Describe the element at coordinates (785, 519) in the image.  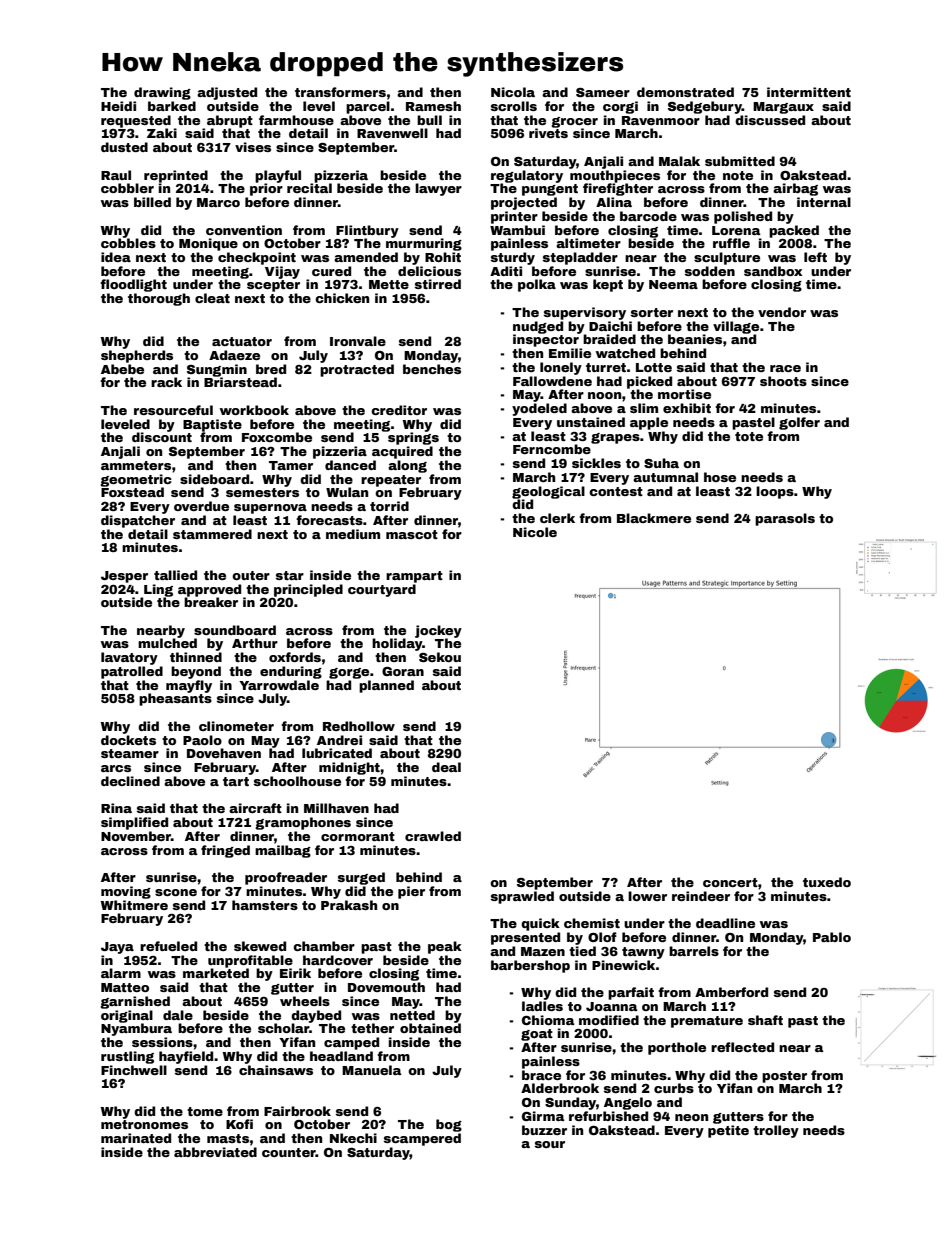
I see `parasols` at that location.
